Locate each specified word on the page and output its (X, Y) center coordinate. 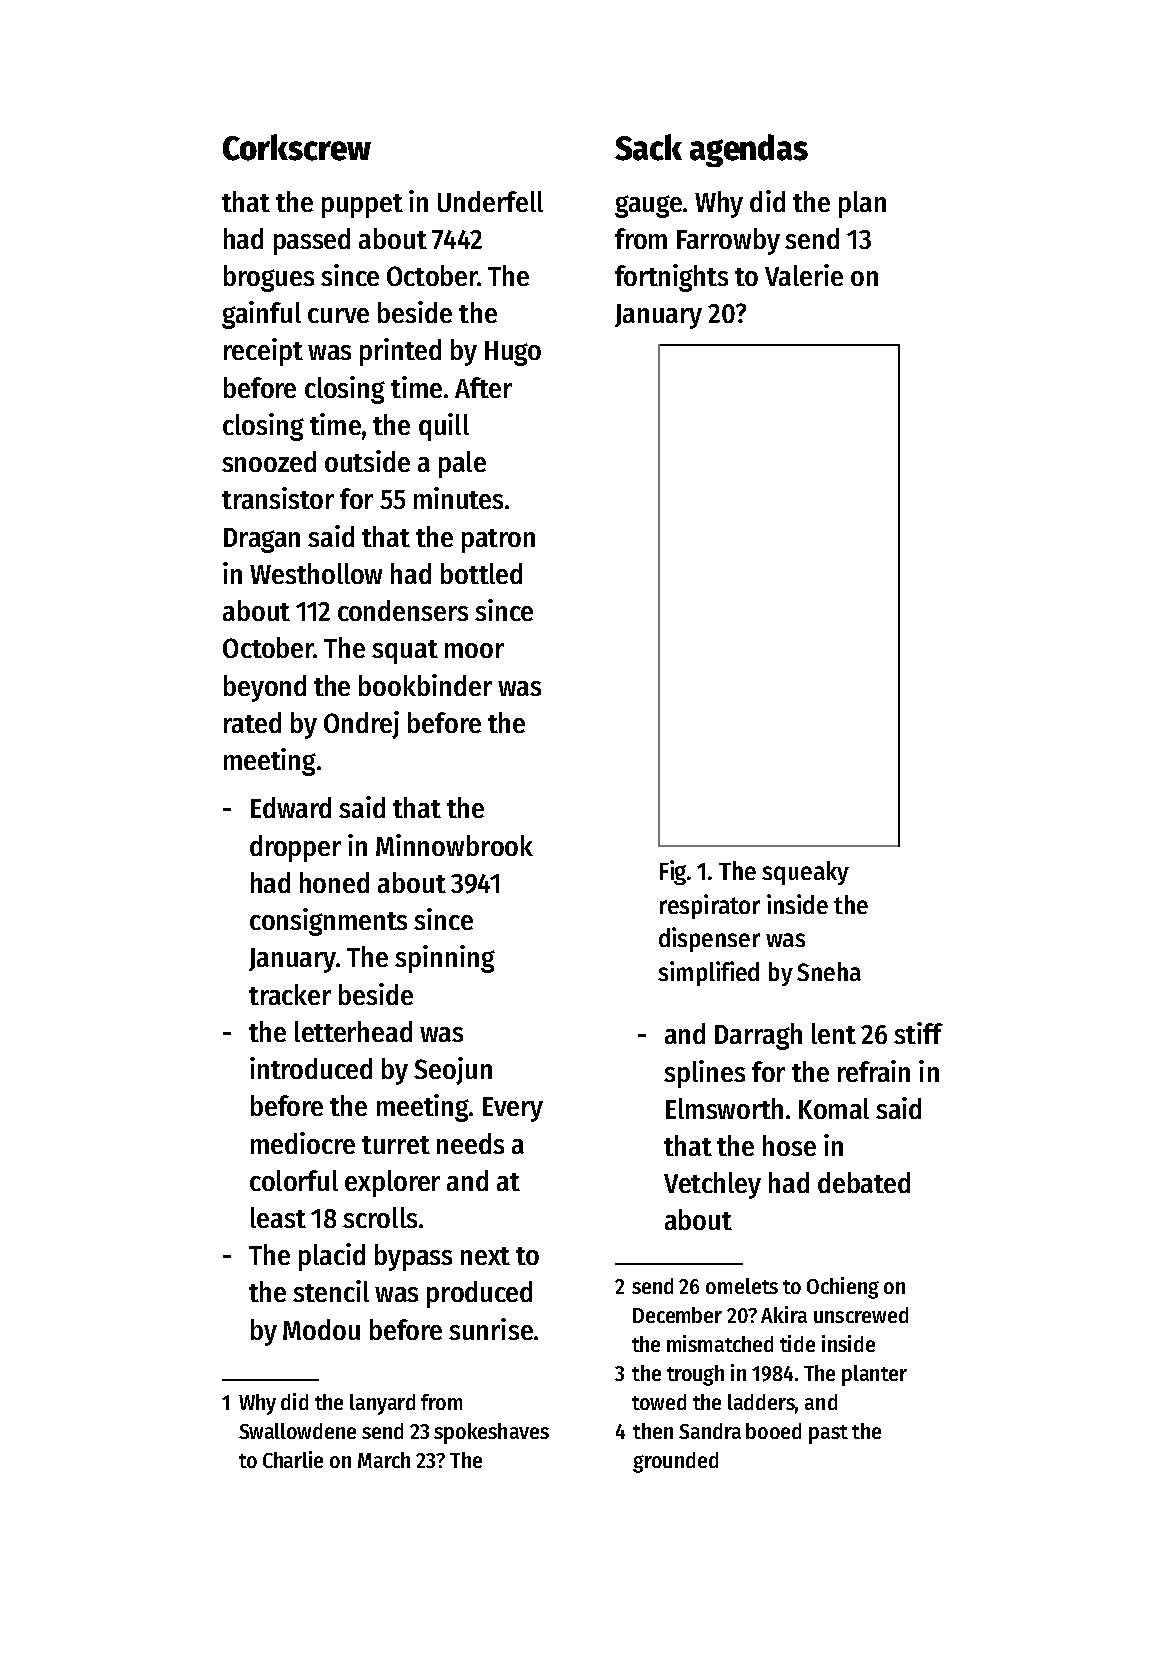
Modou (321, 1329)
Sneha (829, 971)
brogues (269, 278)
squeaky (805, 873)
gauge (648, 206)
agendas (749, 150)
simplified (708, 973)
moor (474, 650)
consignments (328, 922)
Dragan (262, 540)
